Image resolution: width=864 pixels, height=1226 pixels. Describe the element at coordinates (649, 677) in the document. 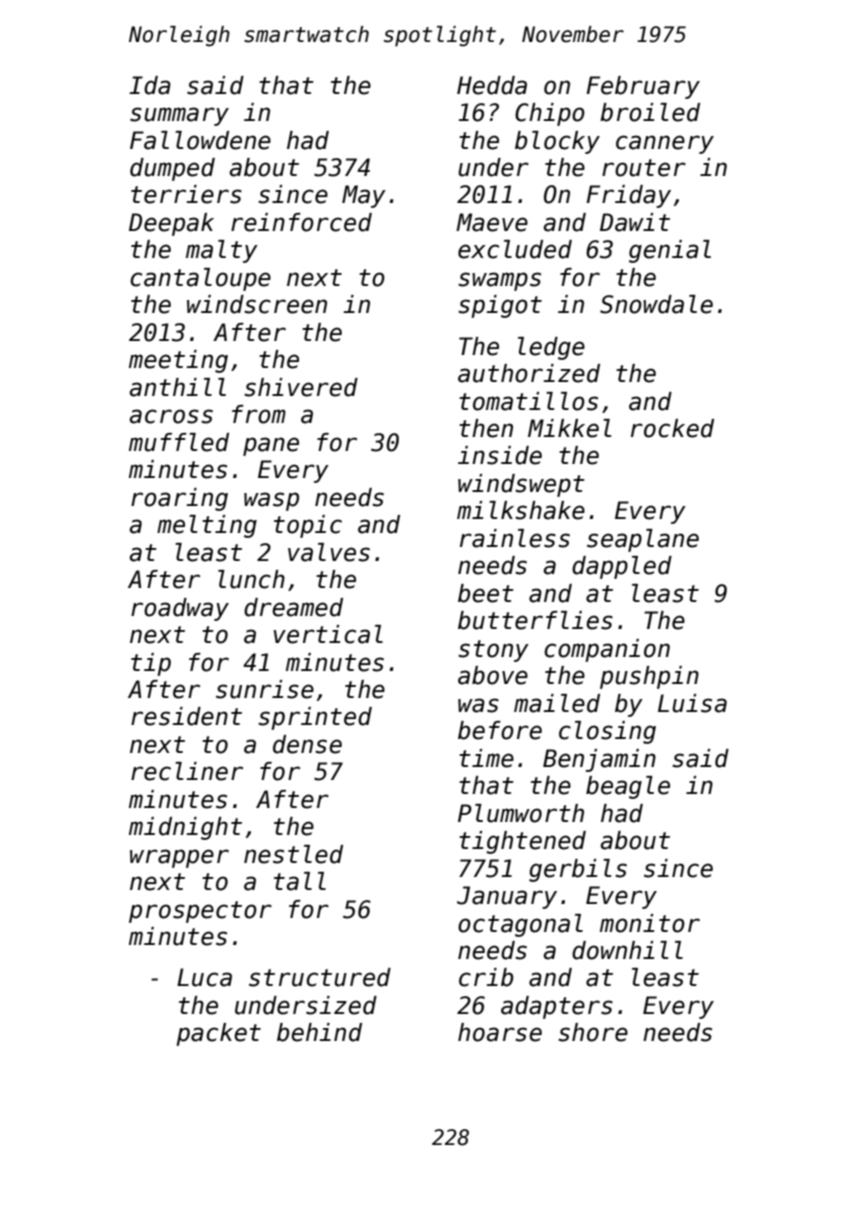

I see `pushpin` at that location.
